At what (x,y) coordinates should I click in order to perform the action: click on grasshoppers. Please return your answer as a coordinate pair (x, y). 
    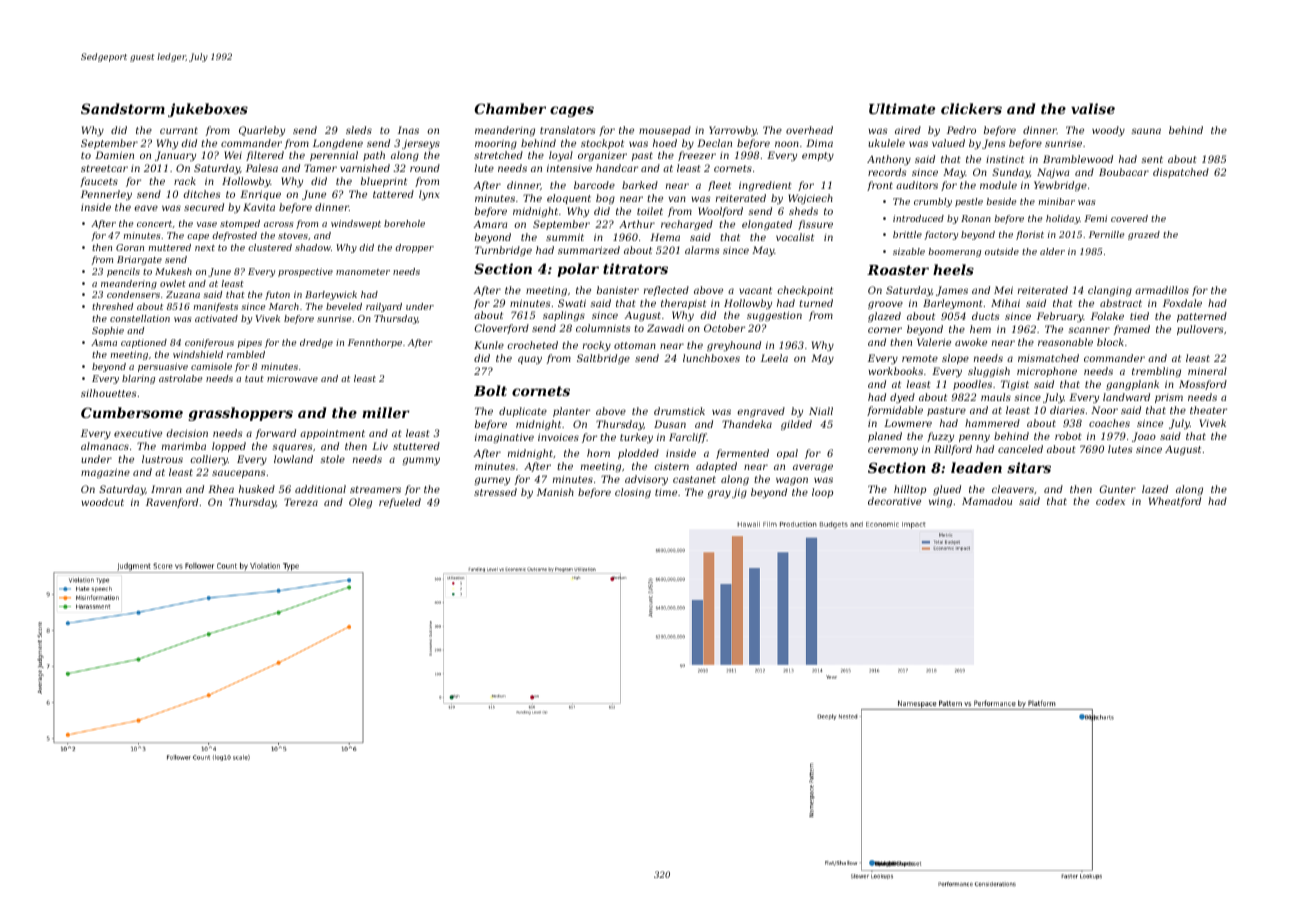
    Looking at the image, I should click on (240, 414).
